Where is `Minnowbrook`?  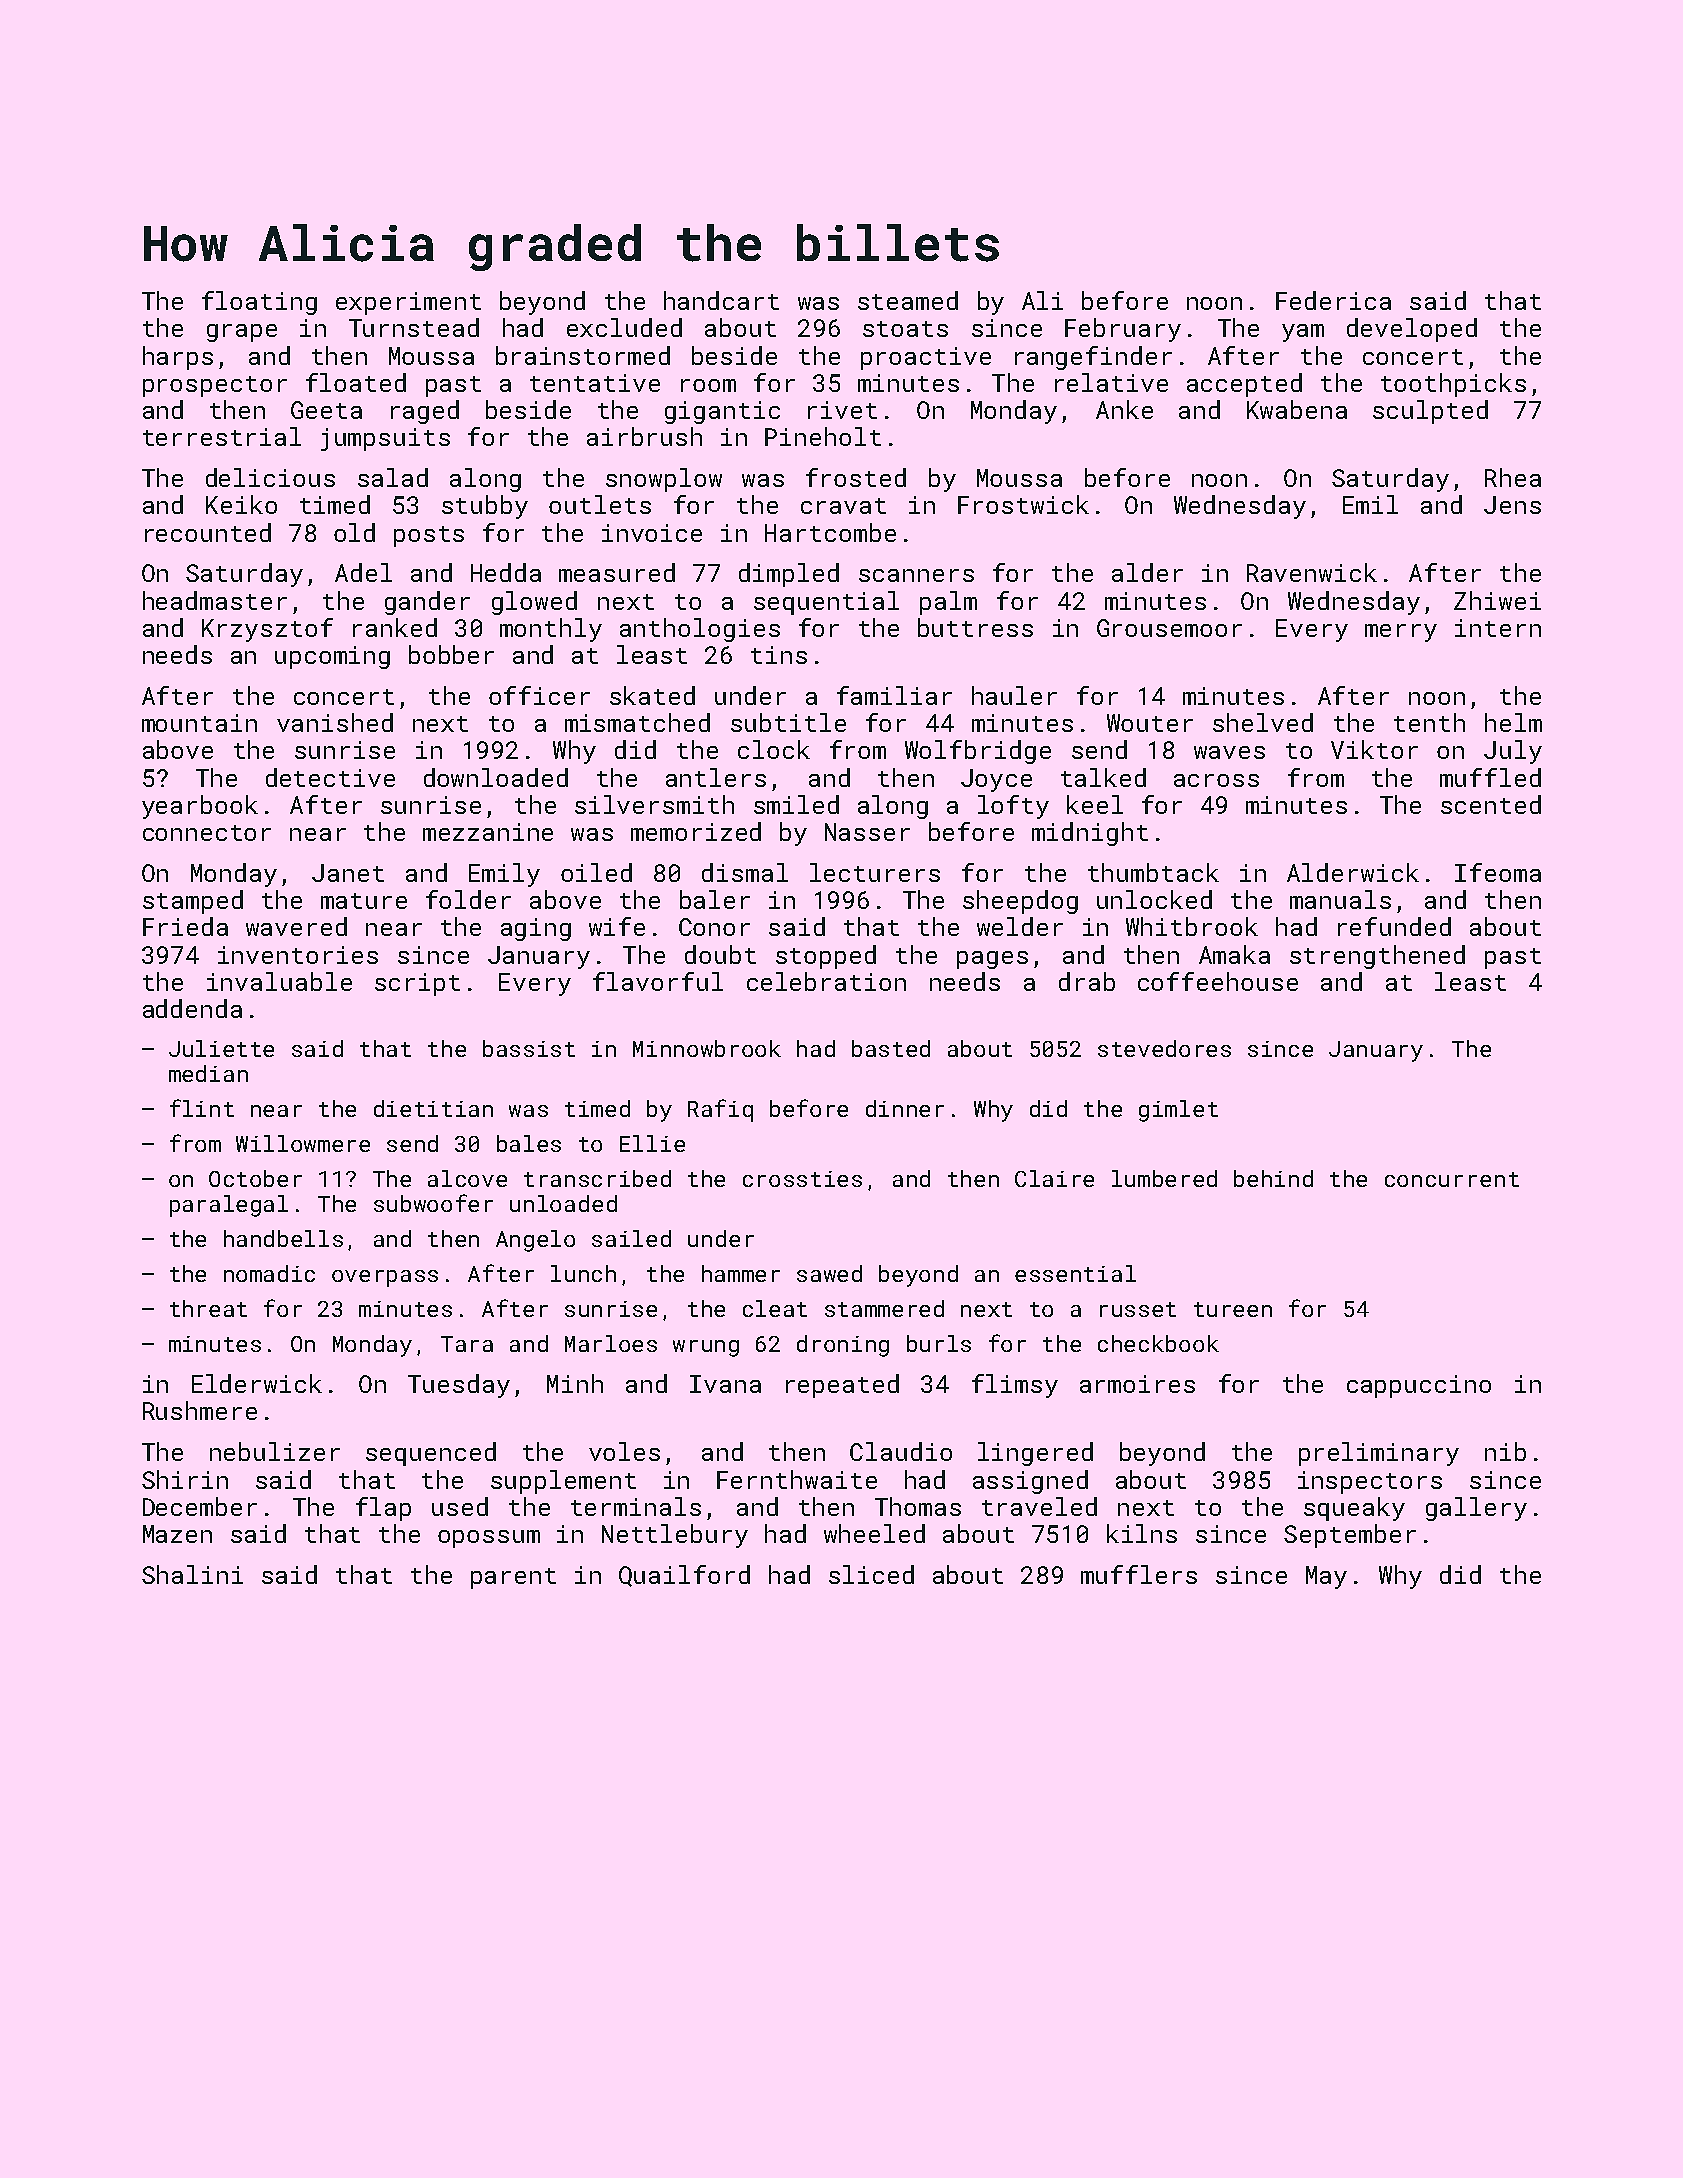
Minnowbrook is located at coordinates (707, 1048).
